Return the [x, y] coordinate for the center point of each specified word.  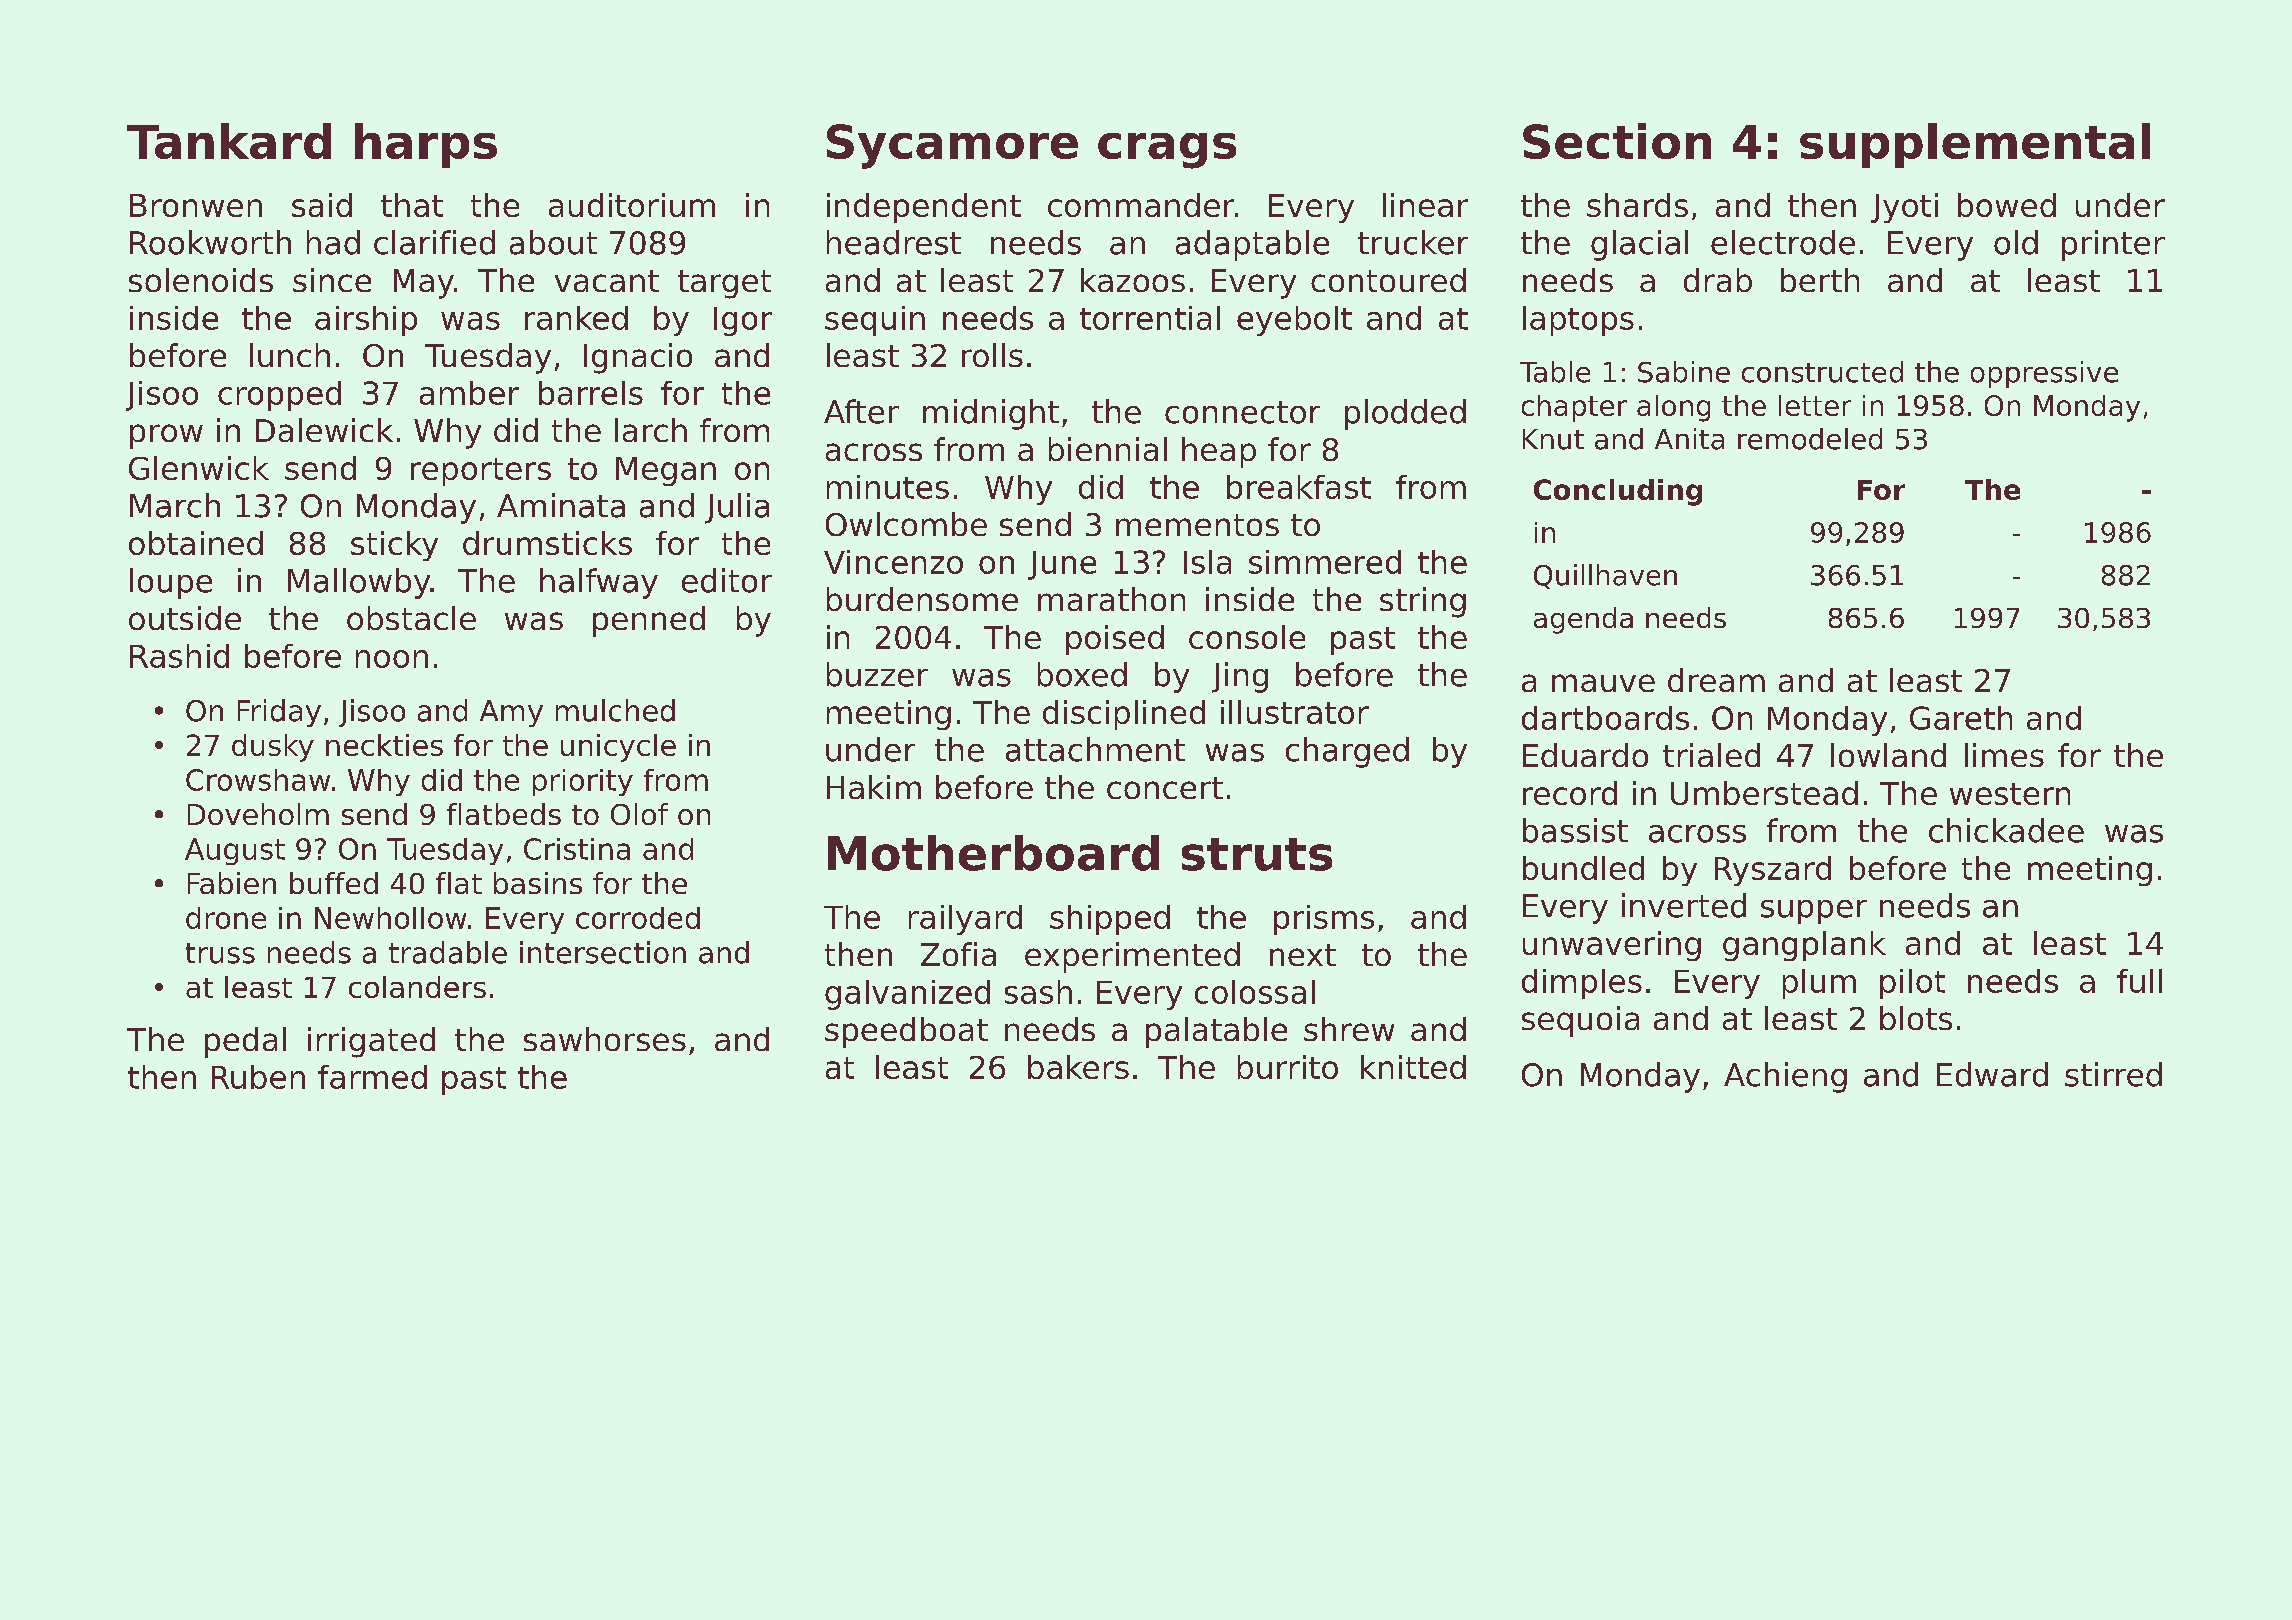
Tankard [229, 141]
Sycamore [952, 146]
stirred [2113, 1074]
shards [1637, 205]
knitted [1413, 1067]
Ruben [258, 1077]
